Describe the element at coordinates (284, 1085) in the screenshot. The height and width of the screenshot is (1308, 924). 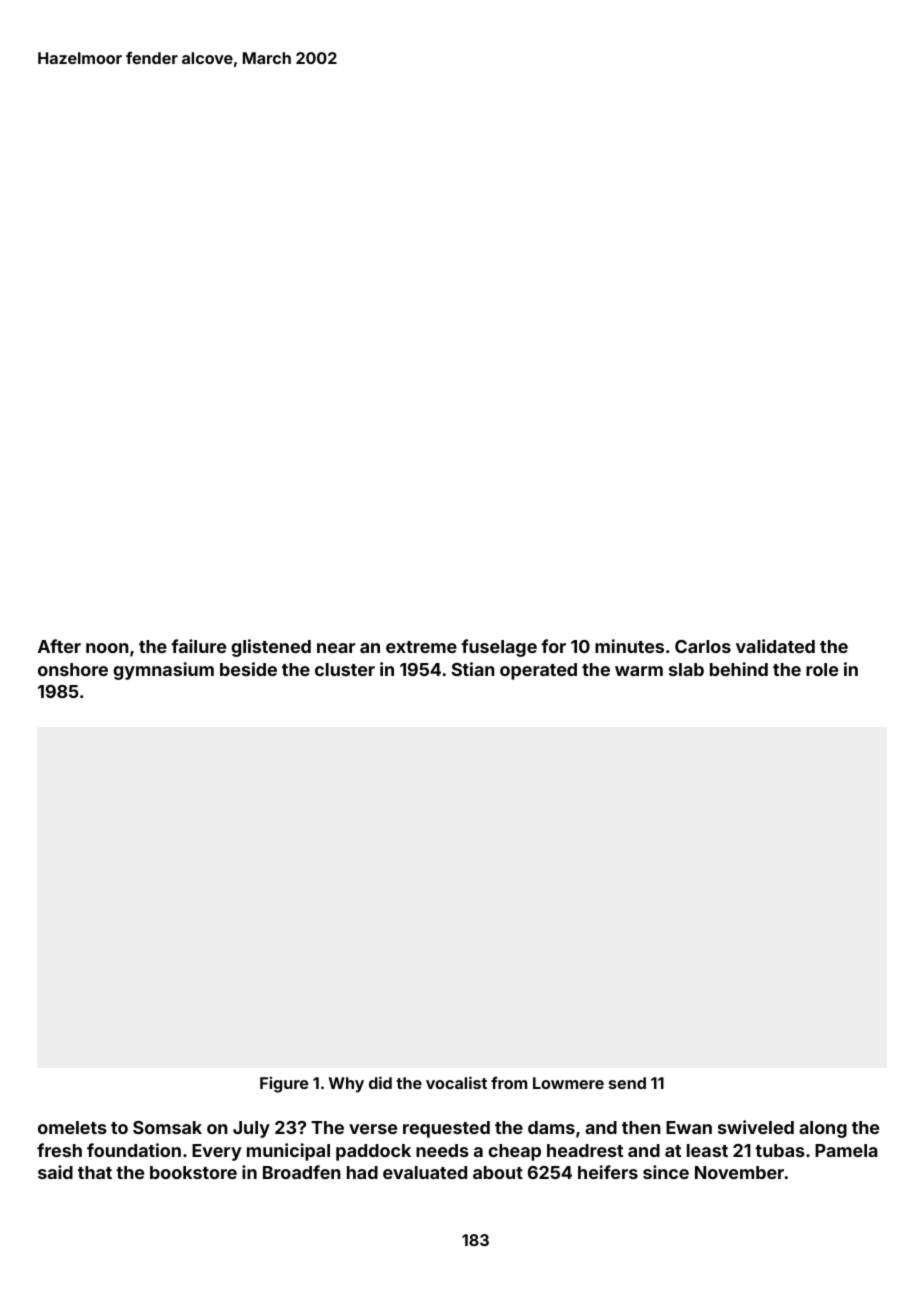
I see `Figure` at that location.
